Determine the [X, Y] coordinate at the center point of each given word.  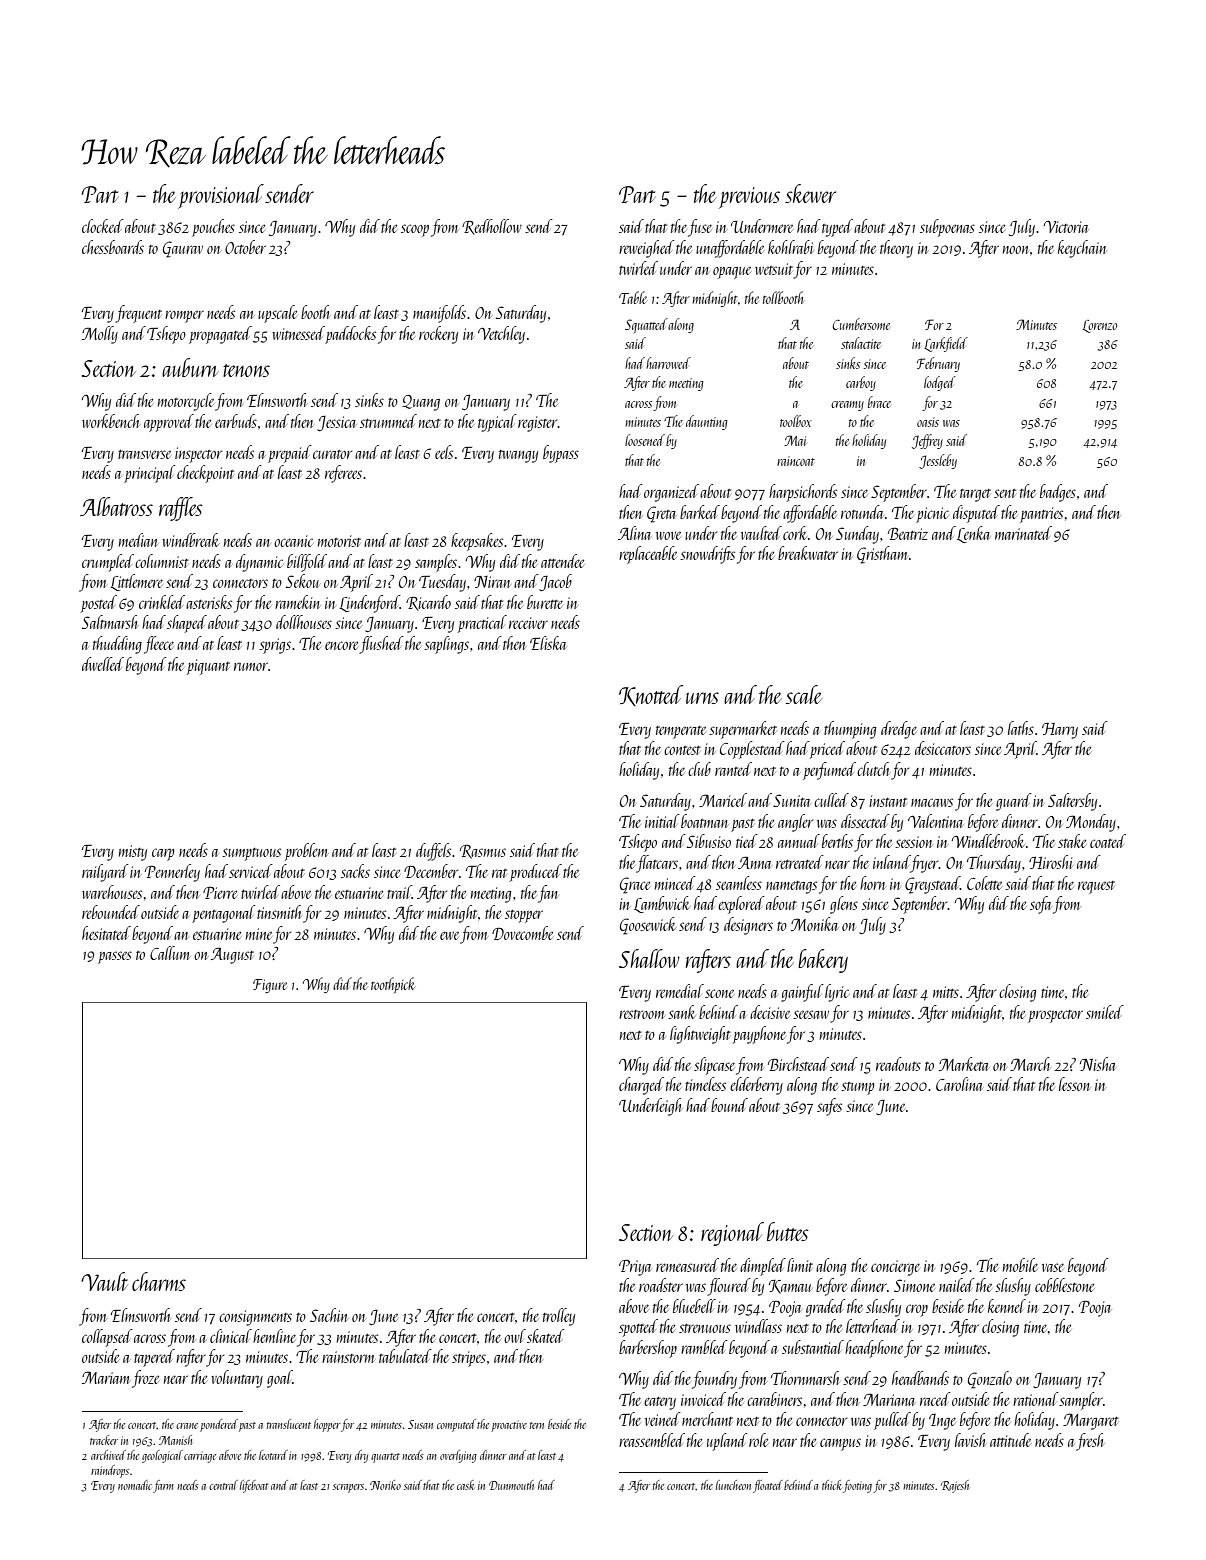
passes [115, 957]
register [538, 424]
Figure [270, 986]
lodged [940, 383]
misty [133, 853]
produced [536, 873]
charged [641, 1086]
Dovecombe [522, 933]
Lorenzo [1100, 326]
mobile [1020, 1265]
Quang [421, 403]
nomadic [135, 1485]
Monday [1091, 823]
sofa [1040, 905]
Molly [100, 335]
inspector [198, 455]
